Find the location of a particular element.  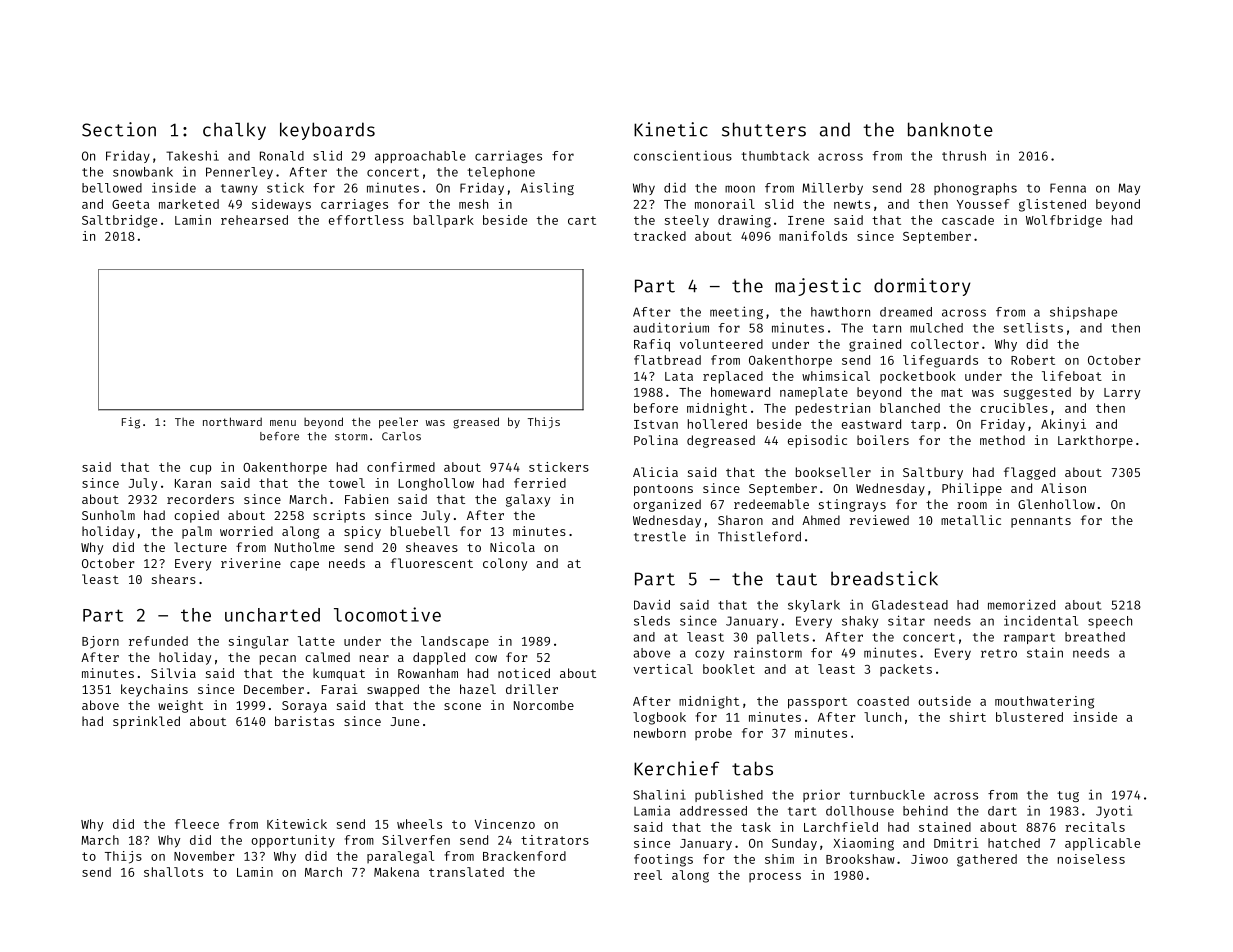

driller is located at coordinates (532, 689).
